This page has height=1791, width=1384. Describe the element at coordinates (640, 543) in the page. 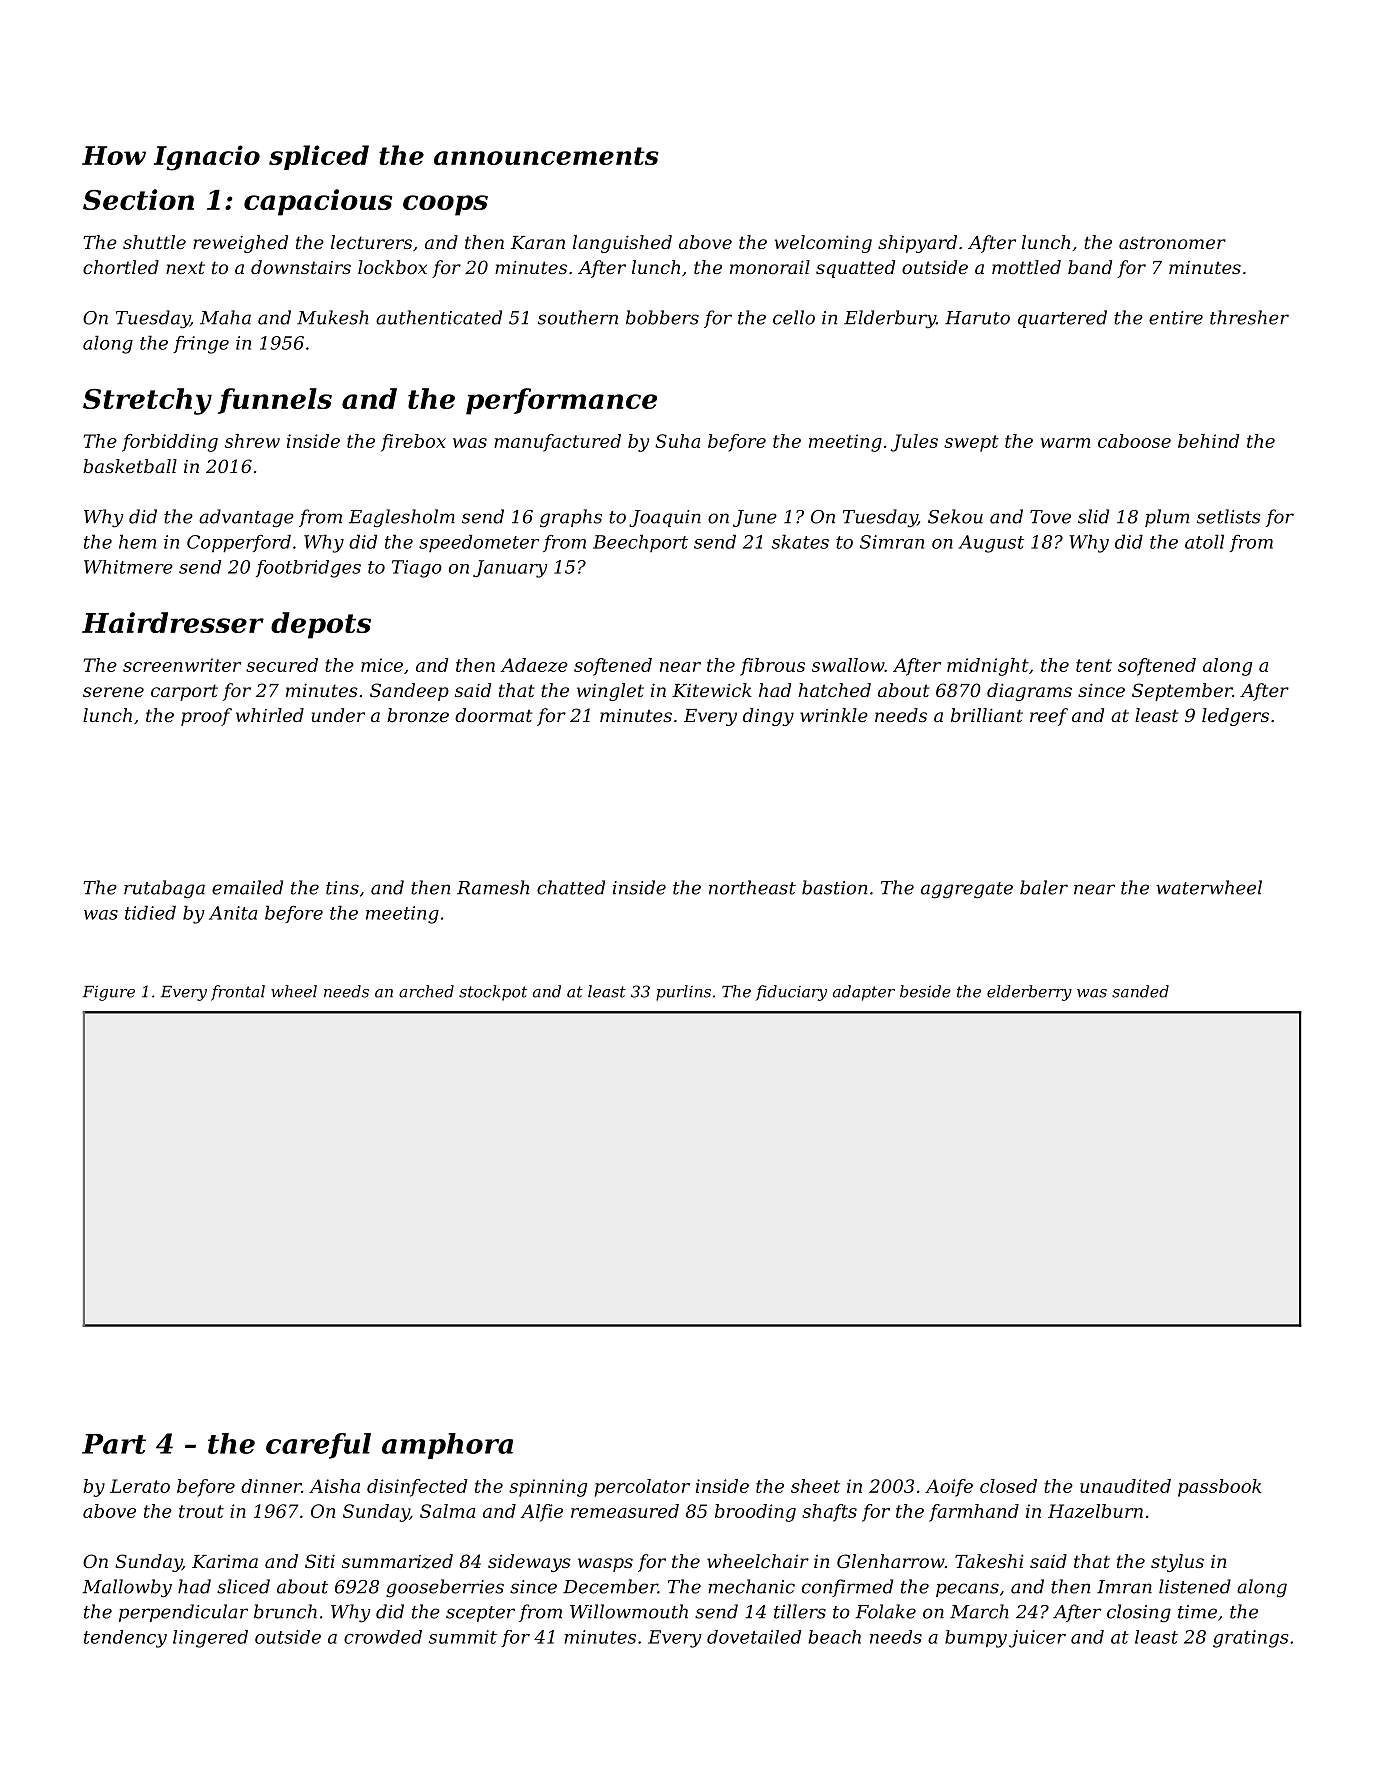

I see `Beechport` at that location.
